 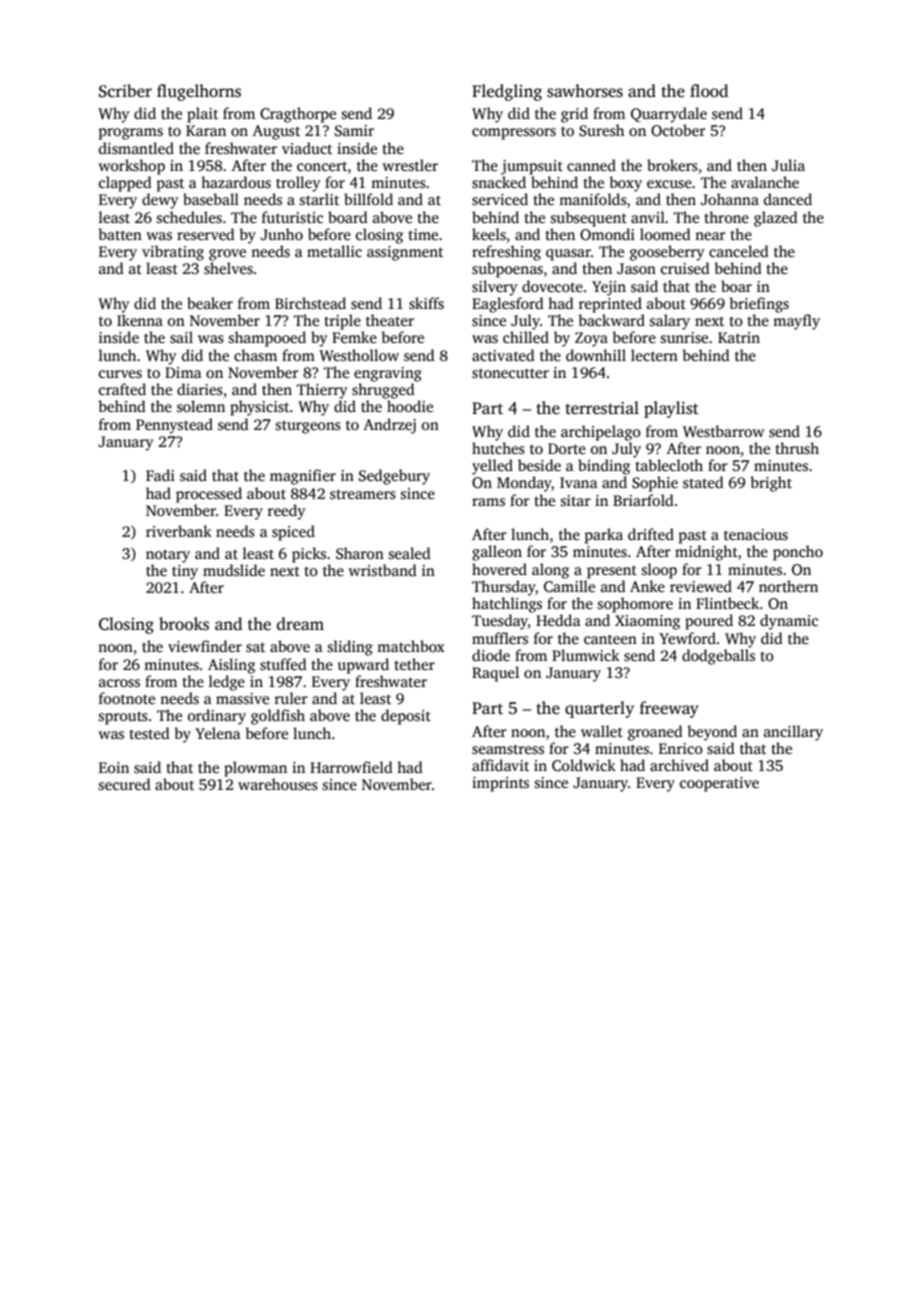 I want to click on matchbox, so click(x=411, y=646).
